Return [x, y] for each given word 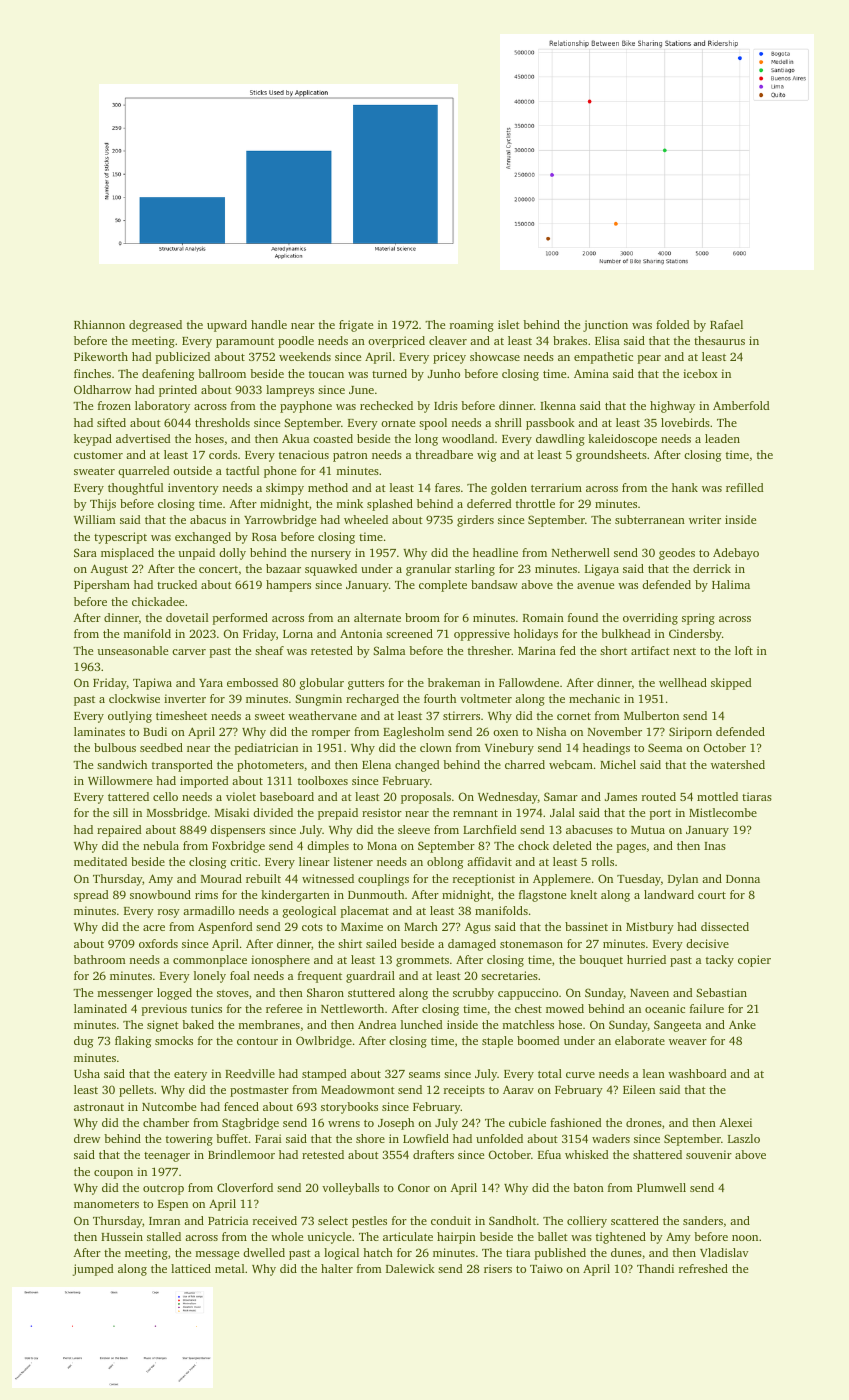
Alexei [735, 1122]
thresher [489, 650]
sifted [111, 422]
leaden [722, 438]
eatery [190, 1076]
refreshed [703, 1268]
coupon [113, 1174]
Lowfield [426, 1138]
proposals [426, 798]
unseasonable [132, 650]
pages [631, 848]
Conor [414, 1187]
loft [744, 650]
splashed [390, 505]
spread [91, 896]
